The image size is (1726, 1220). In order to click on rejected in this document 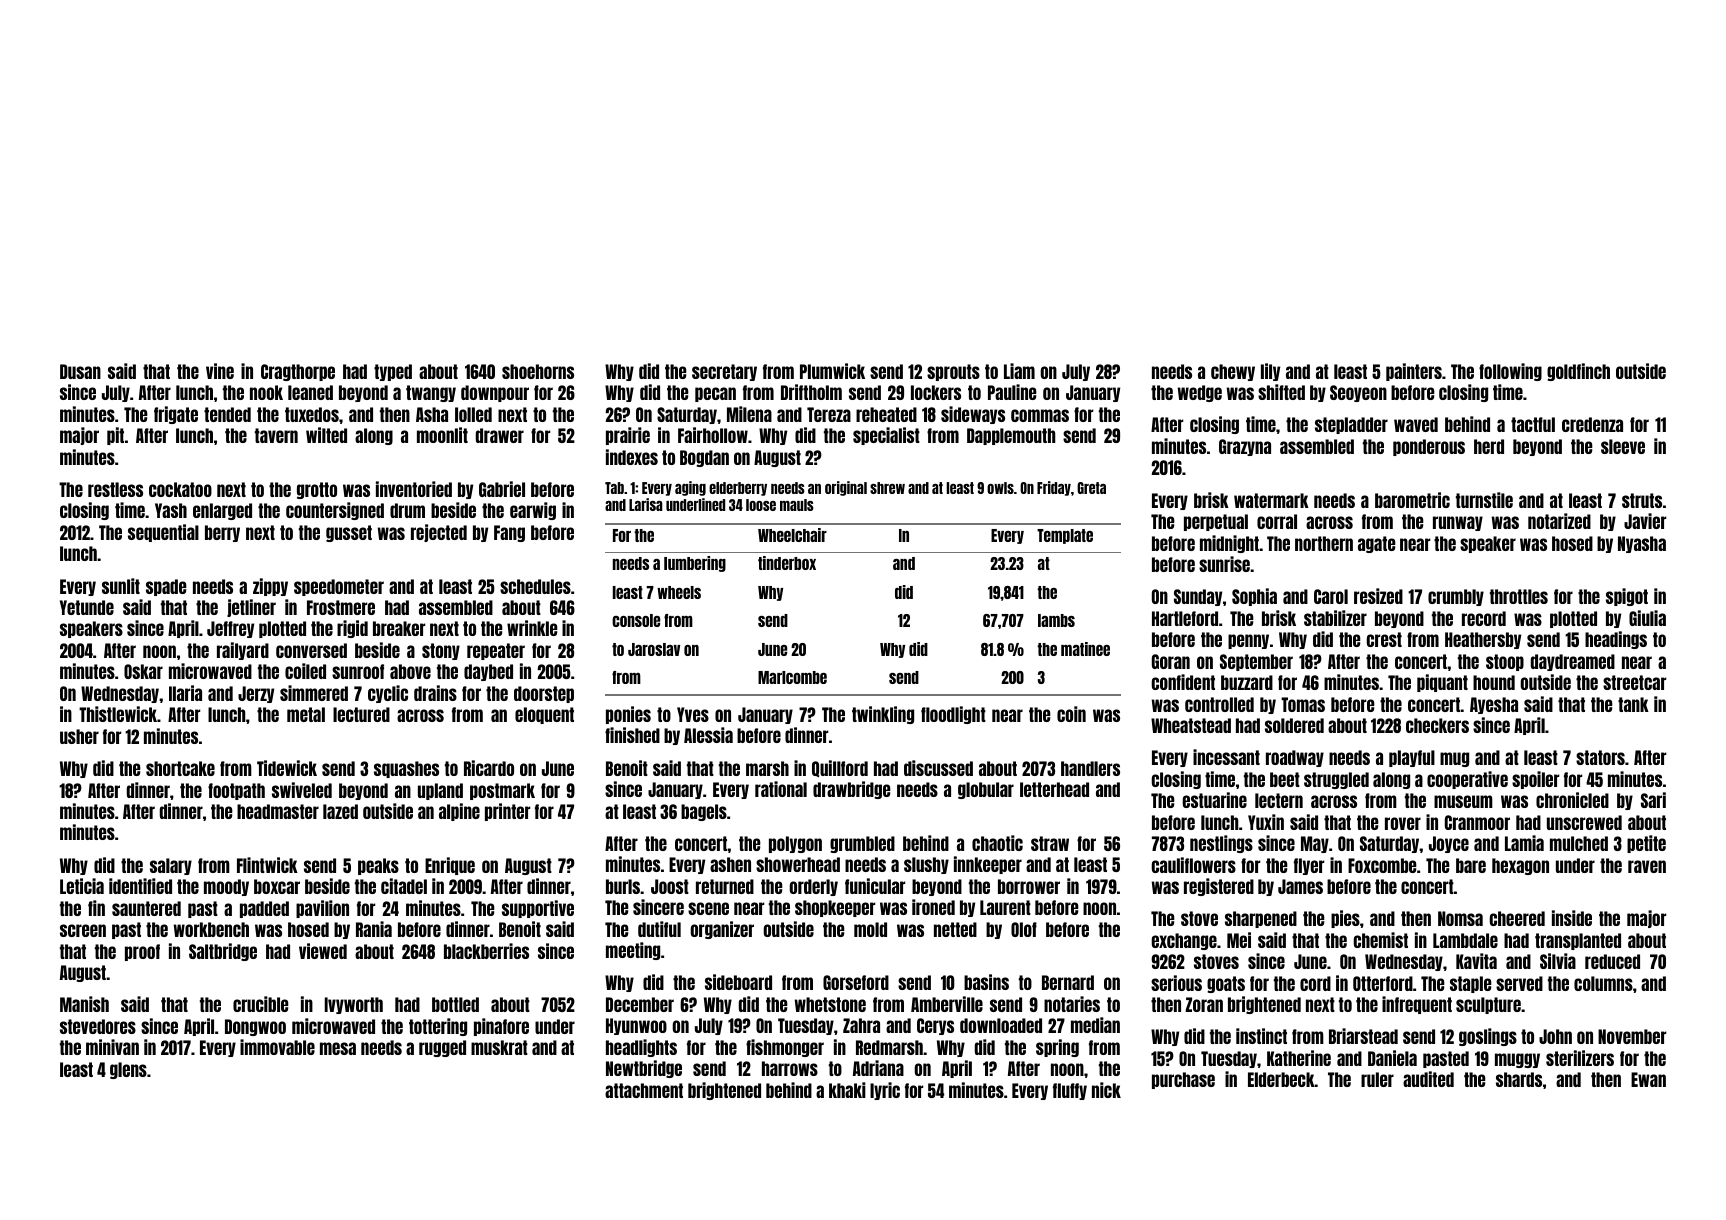, I will do `click(439, 533)`.
